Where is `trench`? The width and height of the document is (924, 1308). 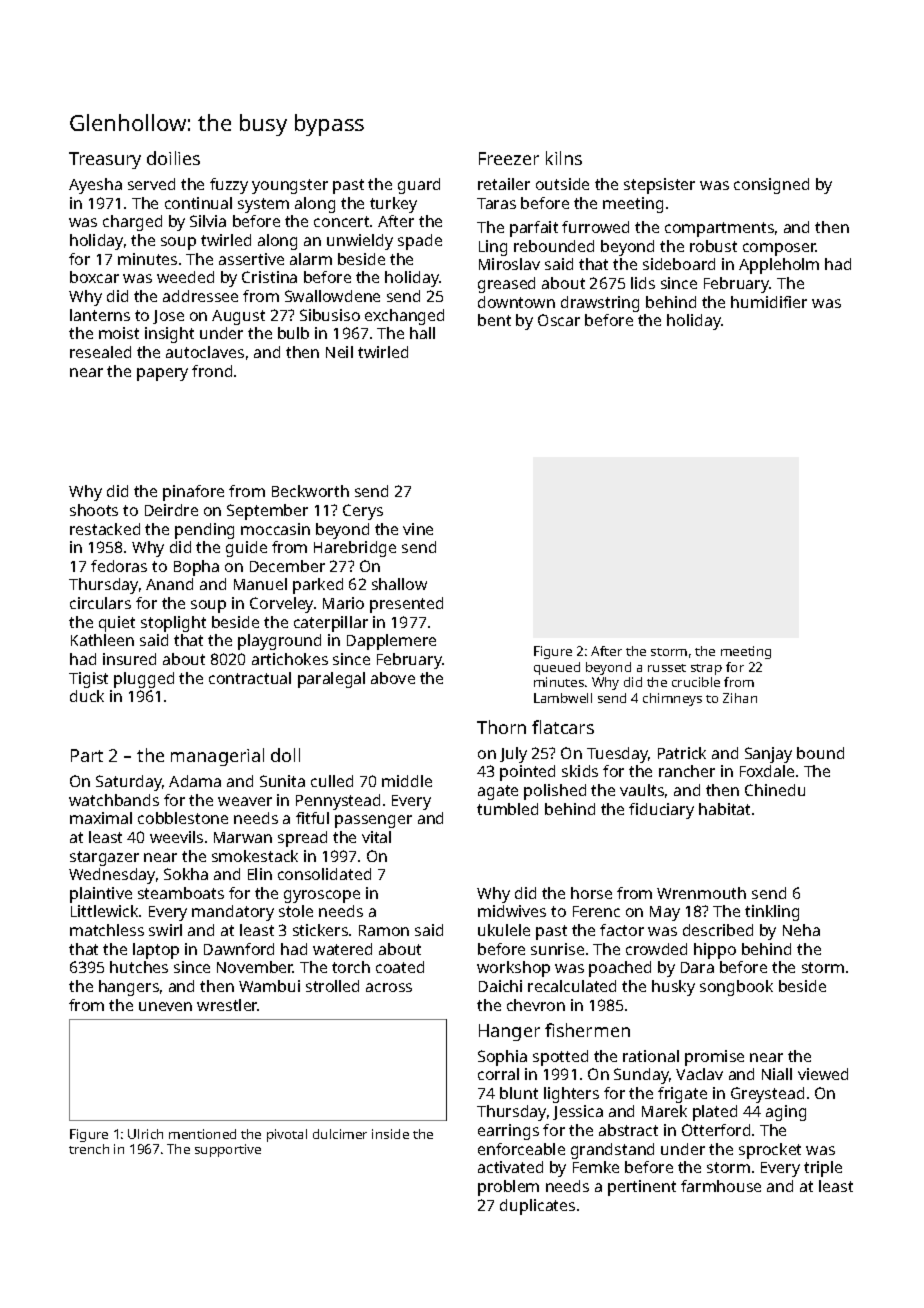
trench is located at coordinates (89, 1149).
